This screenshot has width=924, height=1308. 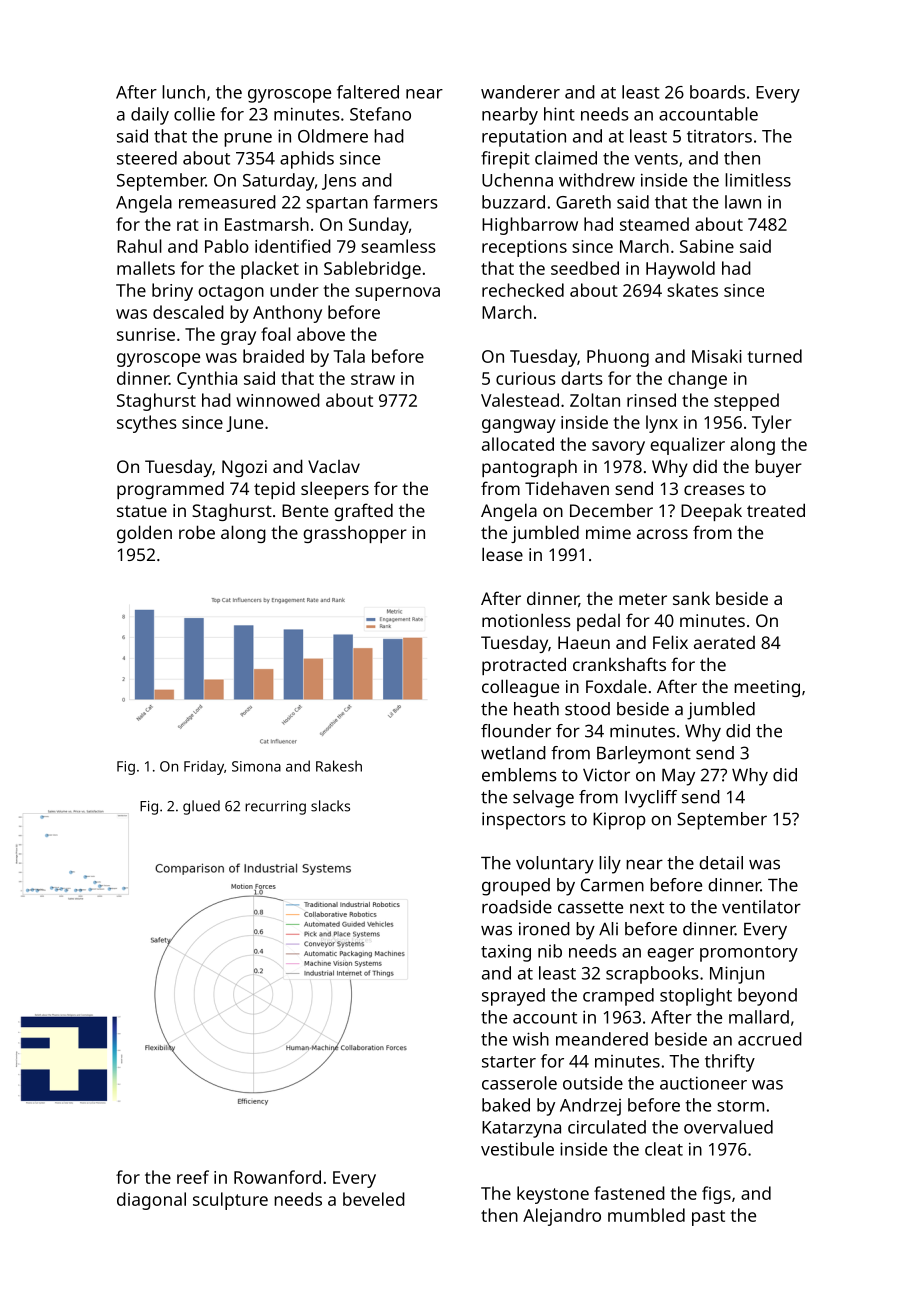 I want to click on supernova, so click(x=397, y=294).
